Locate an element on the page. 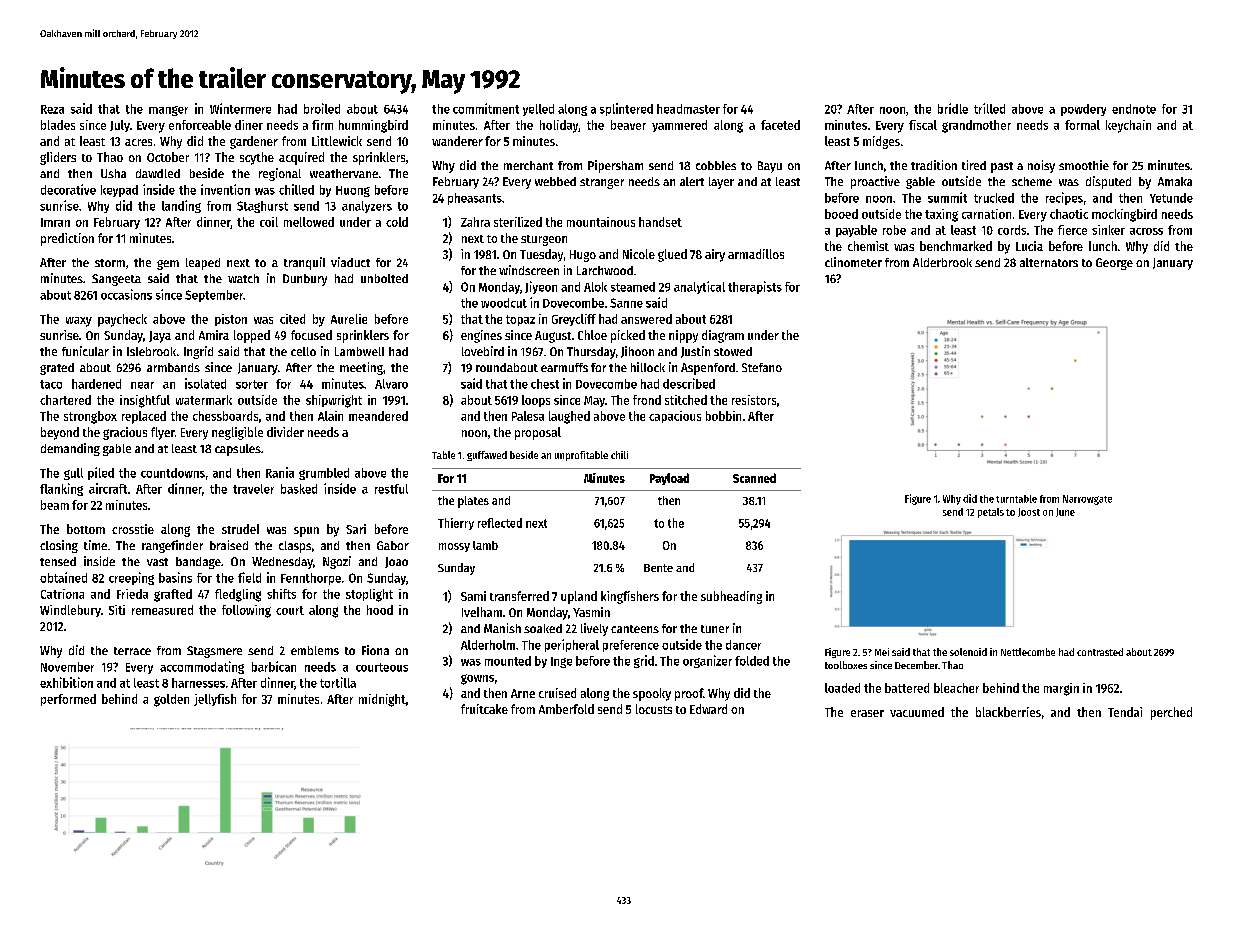 The width and height of the document is (1233, 952). manger is located at coordinates (168, 111).
